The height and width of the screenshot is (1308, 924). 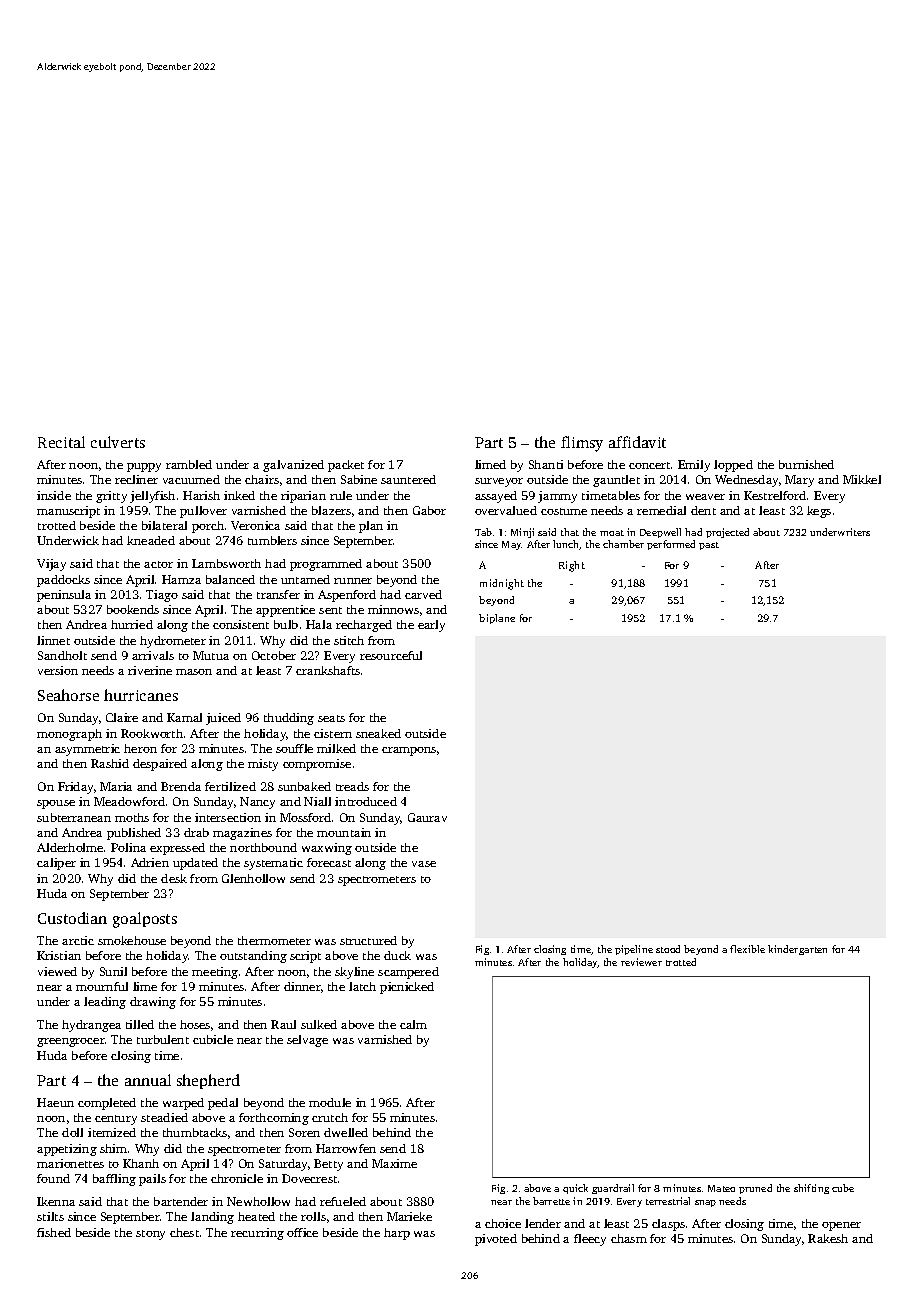 I want to click on stony, so click(x=150, y=1235).
